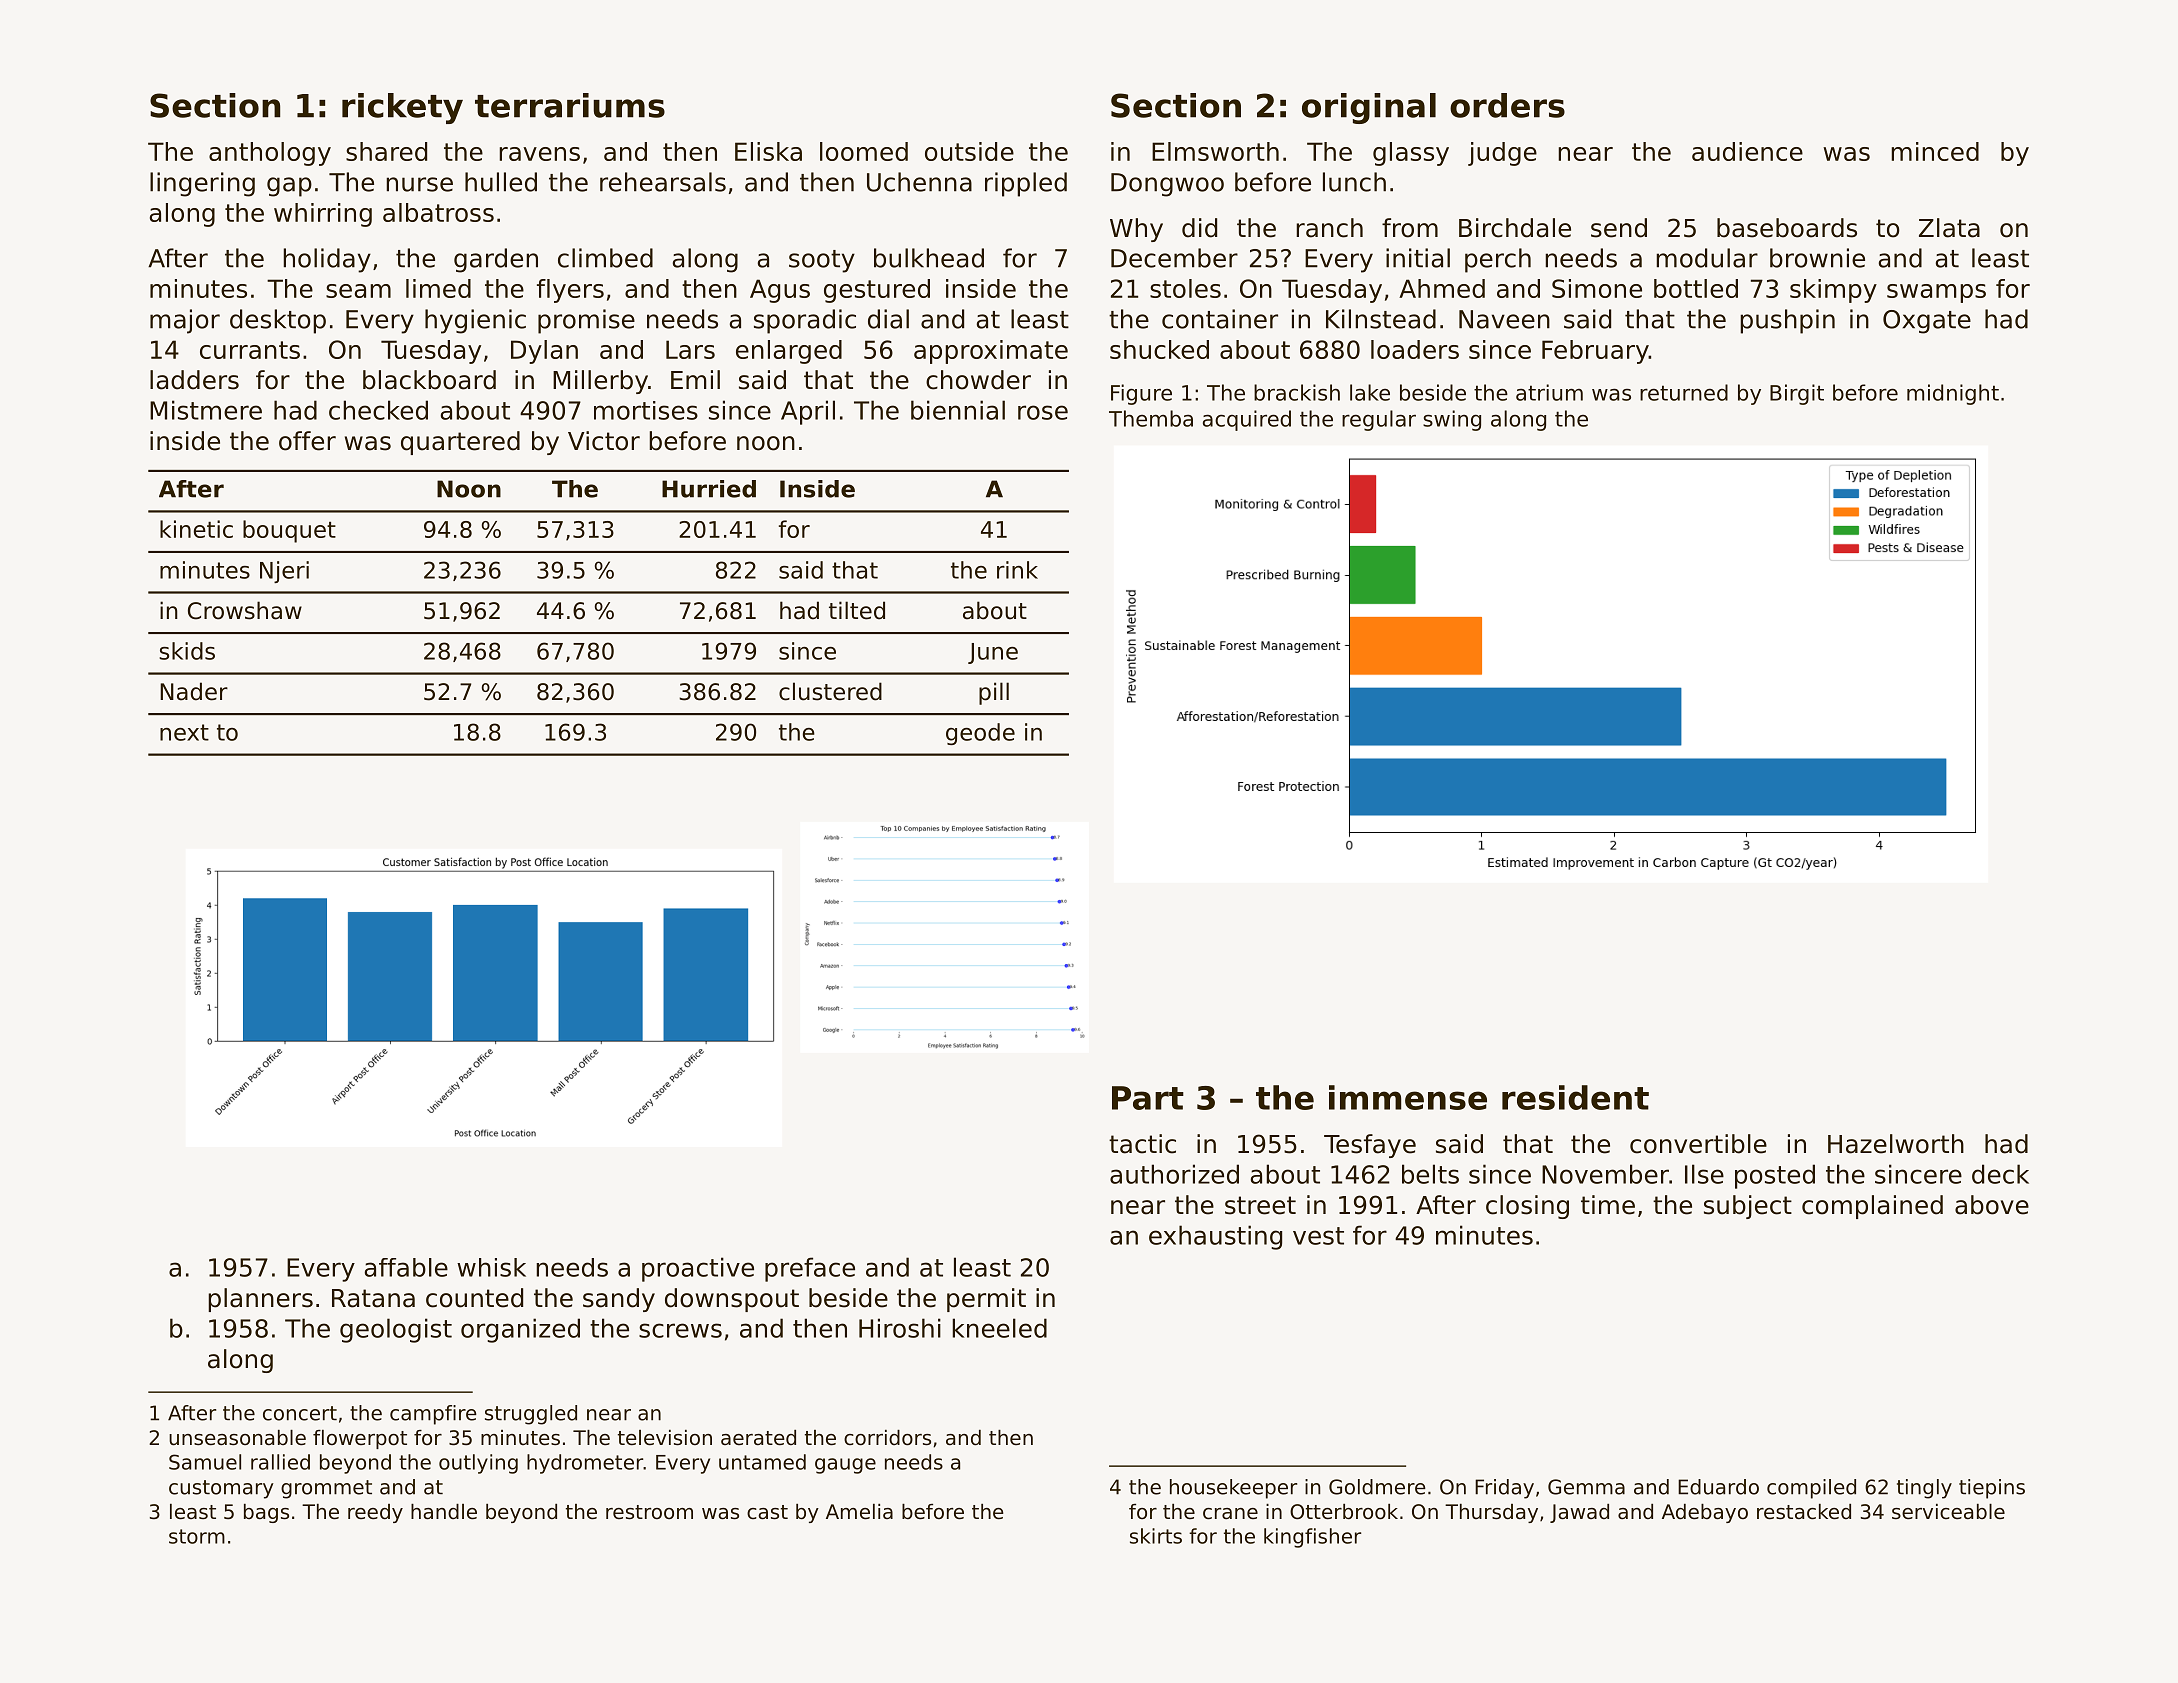 The image size is (2178, 1683). Describe the element at coordinates (406, 1267) in the screenshot. I see `affable` at that location.
